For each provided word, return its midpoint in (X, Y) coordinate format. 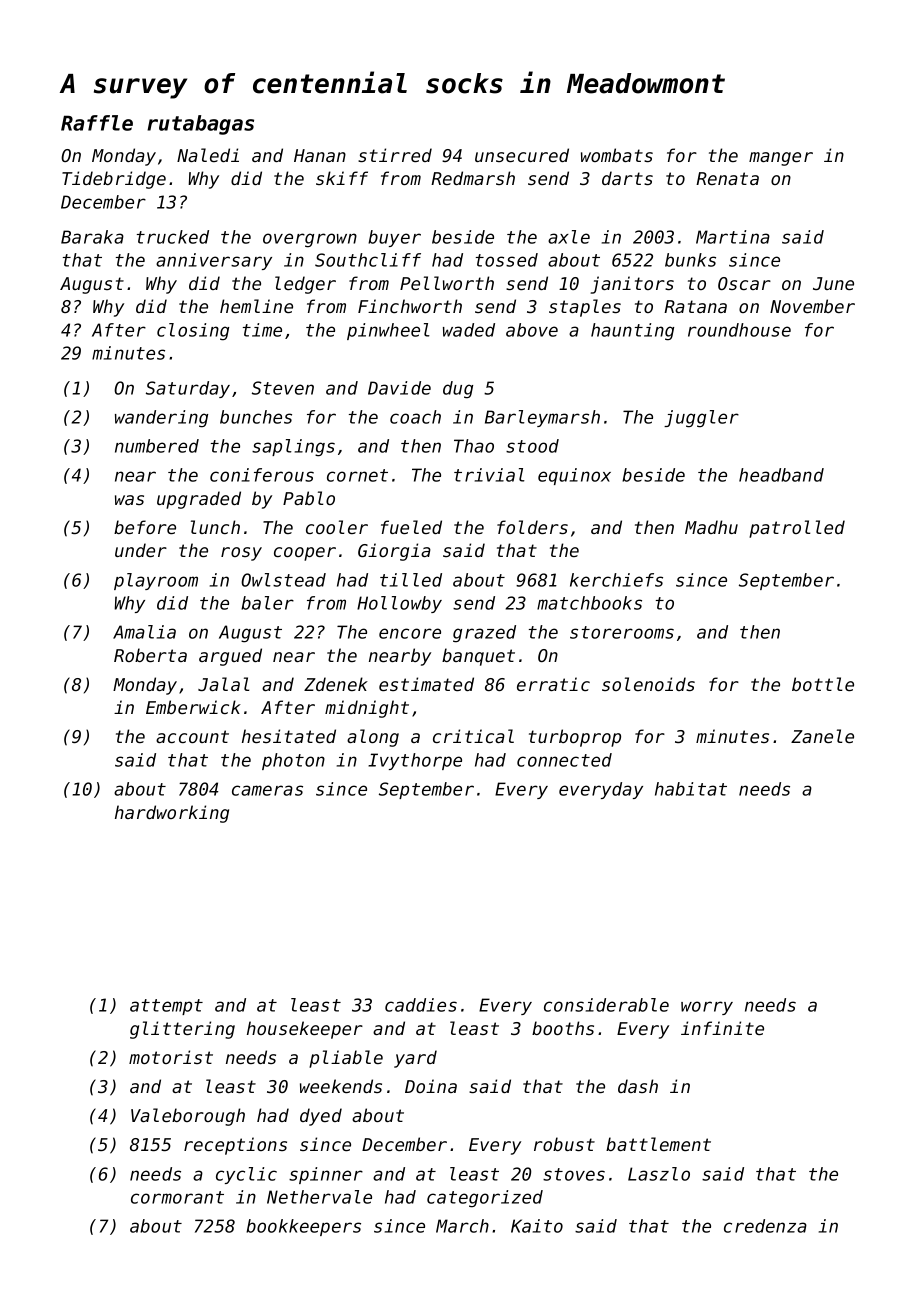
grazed (484, 634)
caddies (421, 1005)
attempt (166, 1007)
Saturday (188, 389)
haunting (632, 332)
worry (707, 1008)
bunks (690, 260)
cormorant (177, 1197)
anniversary (214, 261)
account (192, 736)
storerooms (622, 632)
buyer (394, 238)
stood (532, 446)
